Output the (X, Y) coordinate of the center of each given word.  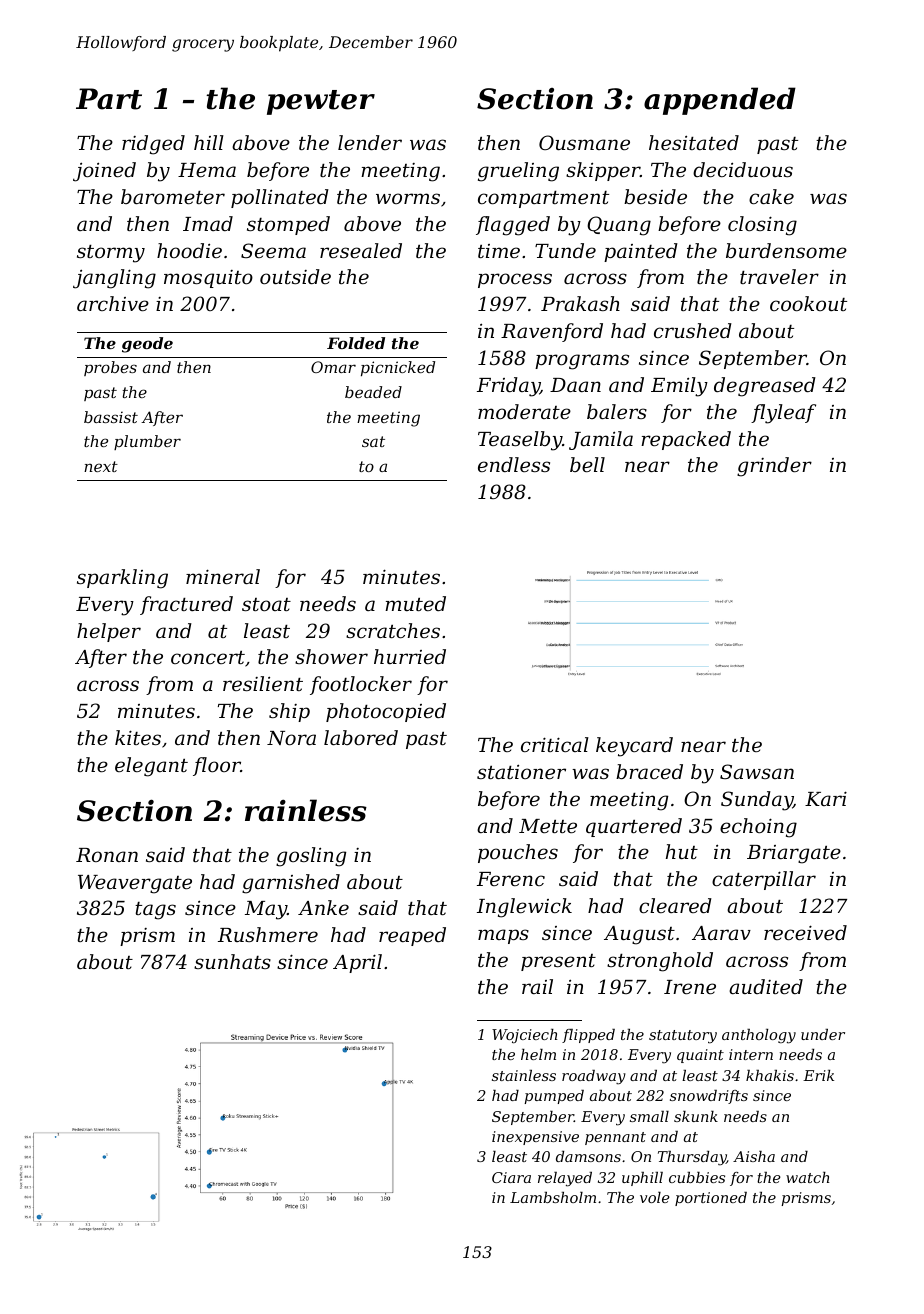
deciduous (743, 169)
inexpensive (535, 1138)
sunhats (232, 961)
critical (555, 744)
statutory (683, 1037)
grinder (774, 467)
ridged (153, 145)
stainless (524, 1075)
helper (109, 632)
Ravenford (552, 332)
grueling (518, 172)
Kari (826, 798)
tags (155, 911)
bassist (111, 417)
